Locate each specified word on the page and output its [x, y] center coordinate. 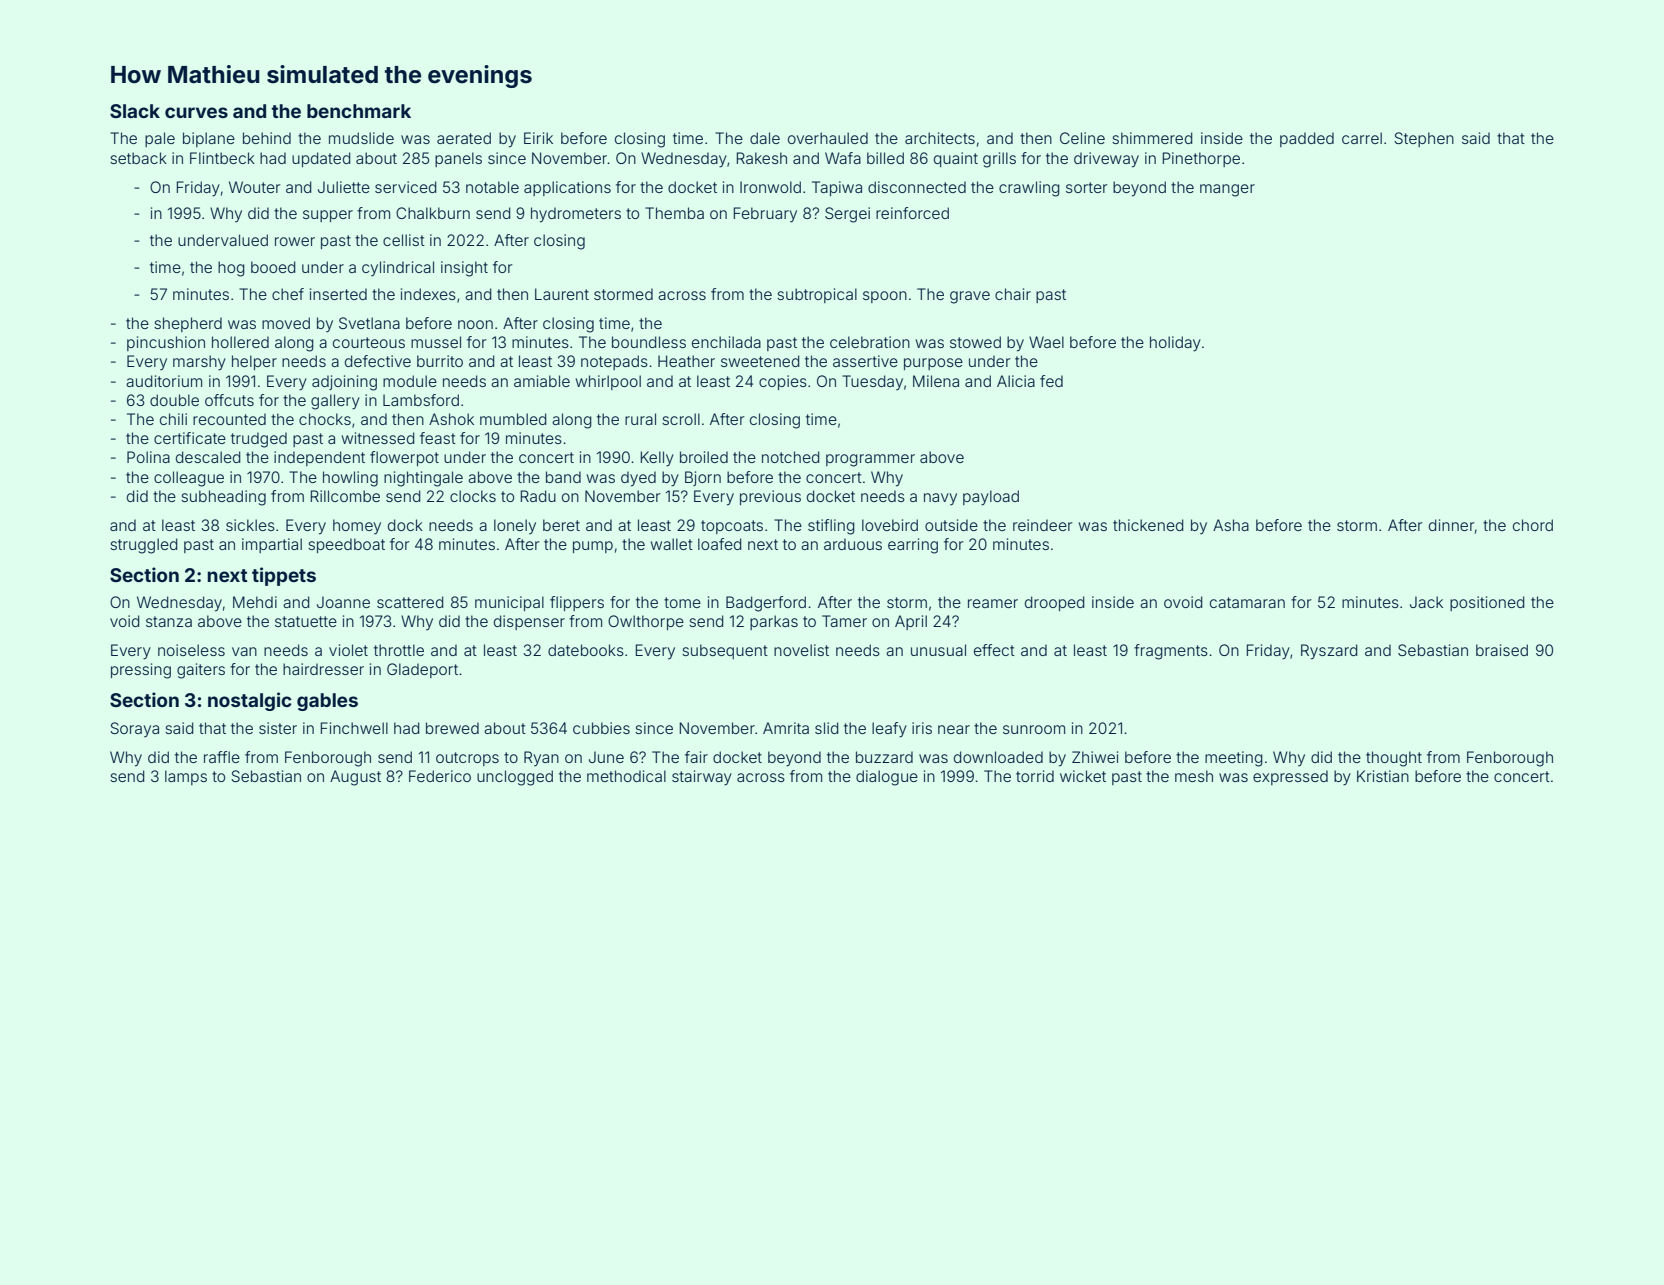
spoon [885, 297]
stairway [702, 778]
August [355, 778]
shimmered [1152, 138]
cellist [404, 240]
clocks [473, 496]
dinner [1451, 525]
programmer [870, 460]
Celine [1082, 138]
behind [267, 138]
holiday [1175, 344]
